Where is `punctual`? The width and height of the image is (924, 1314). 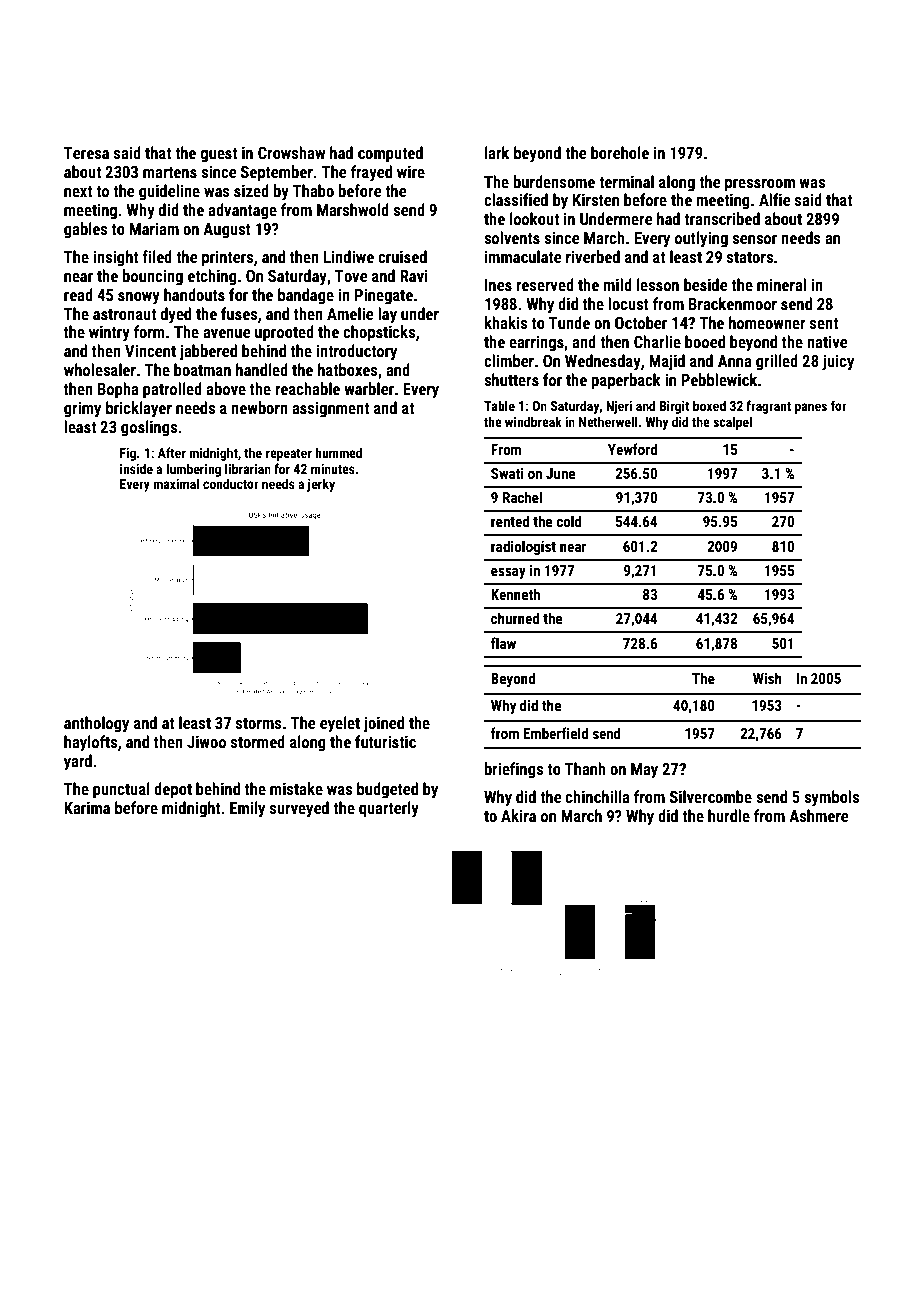 punctual is located at coordinates (121, 790).
